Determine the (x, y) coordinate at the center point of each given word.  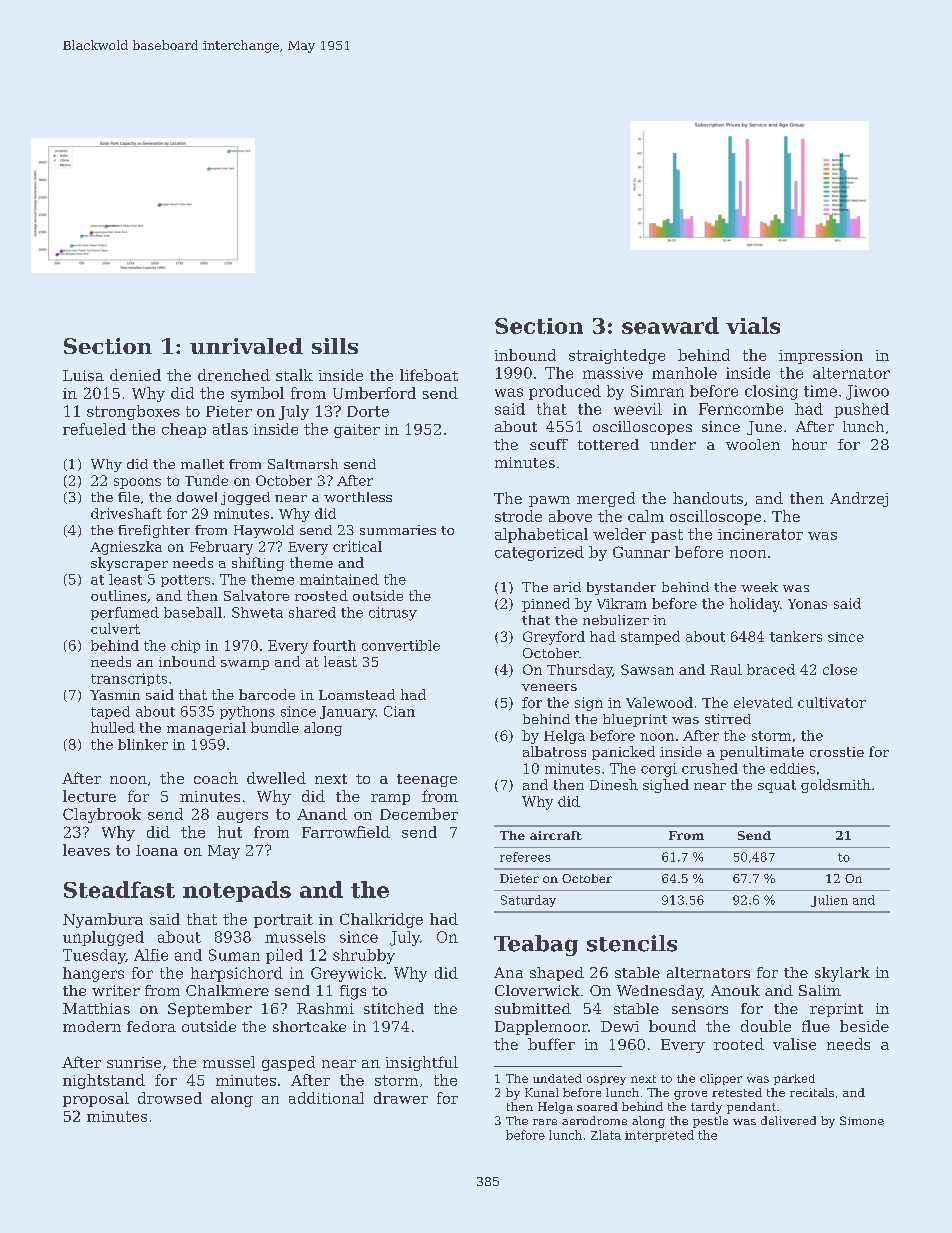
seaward (670, 325)
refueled (94, 429)
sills (335, 346)
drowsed (170, 1098)
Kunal (542, 1092)
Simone (862, 1120)
